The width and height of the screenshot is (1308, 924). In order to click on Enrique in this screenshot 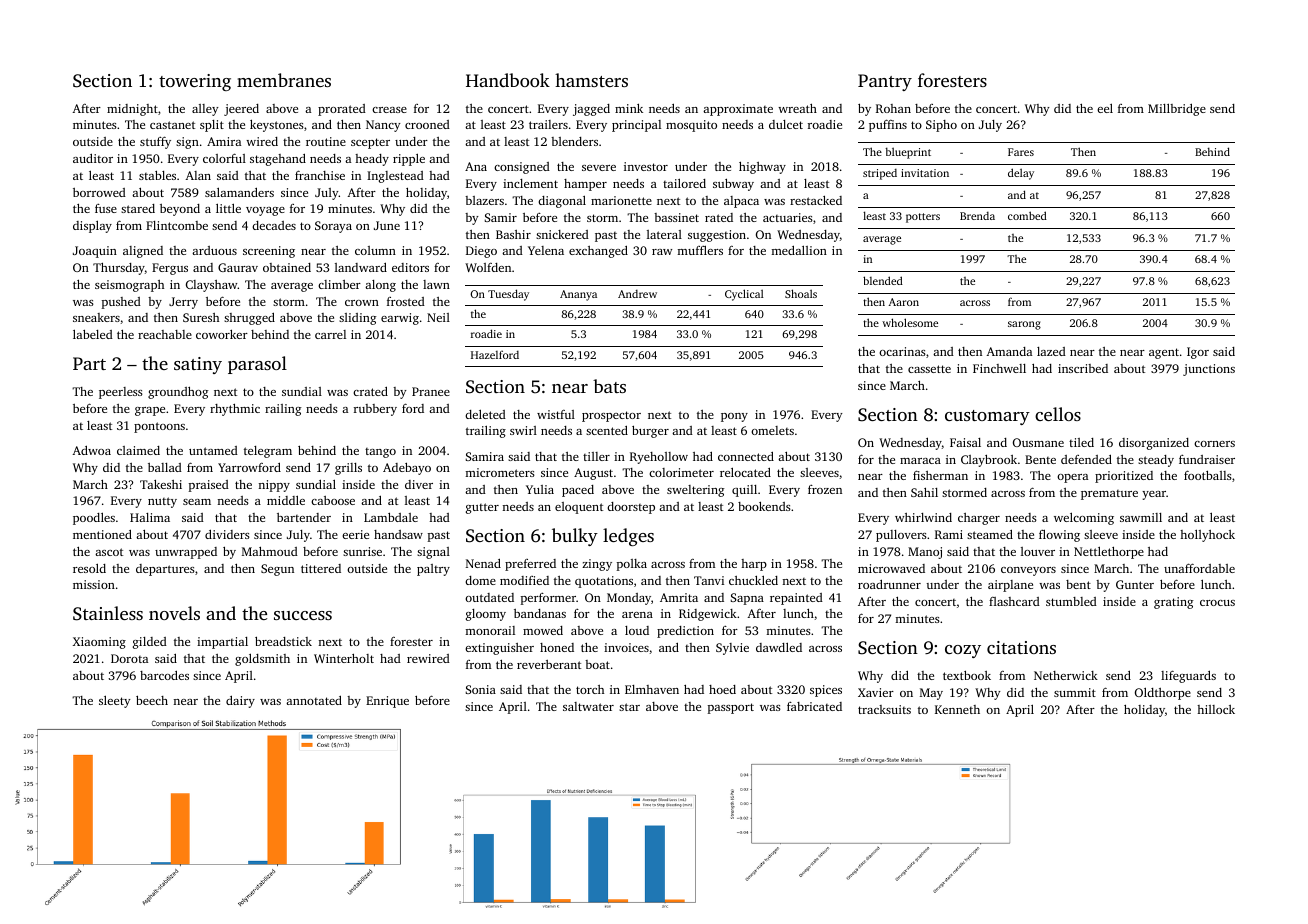, I will do `click(387, 702)`.
